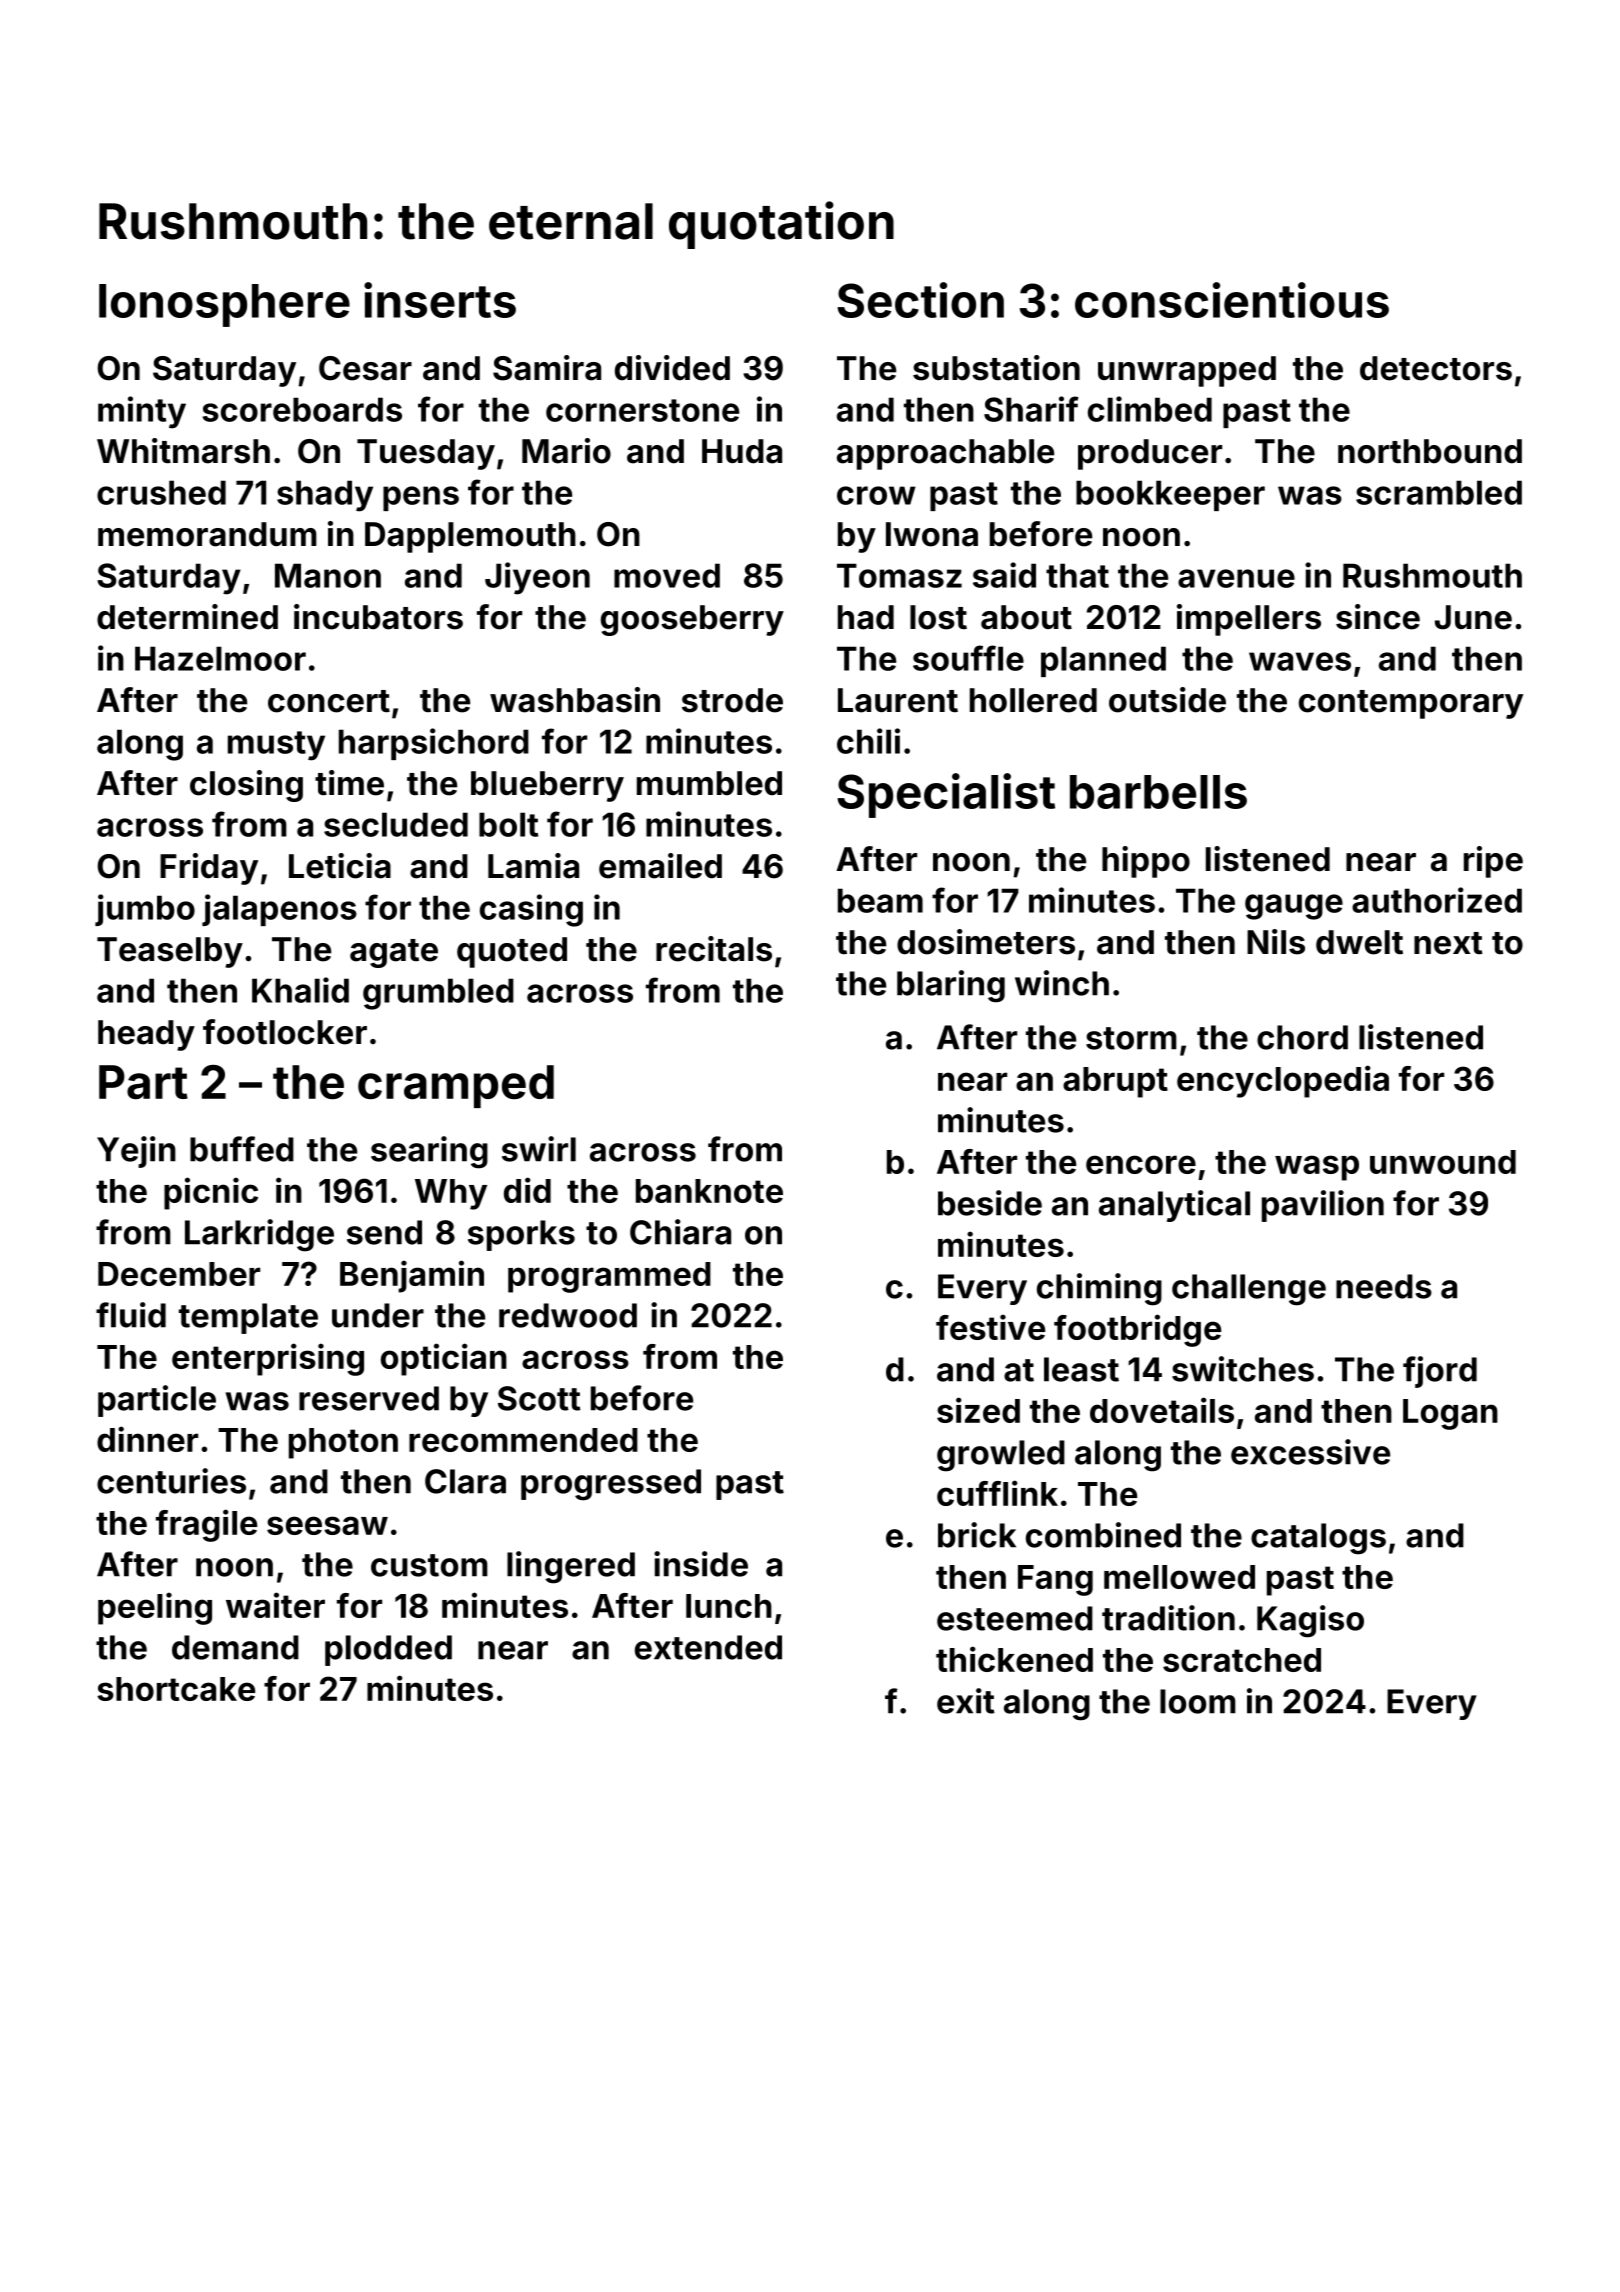 This page has width=1620, height=2292. Describe the element at coordinates (880, 900) in the page. I see `beam` at that location.
